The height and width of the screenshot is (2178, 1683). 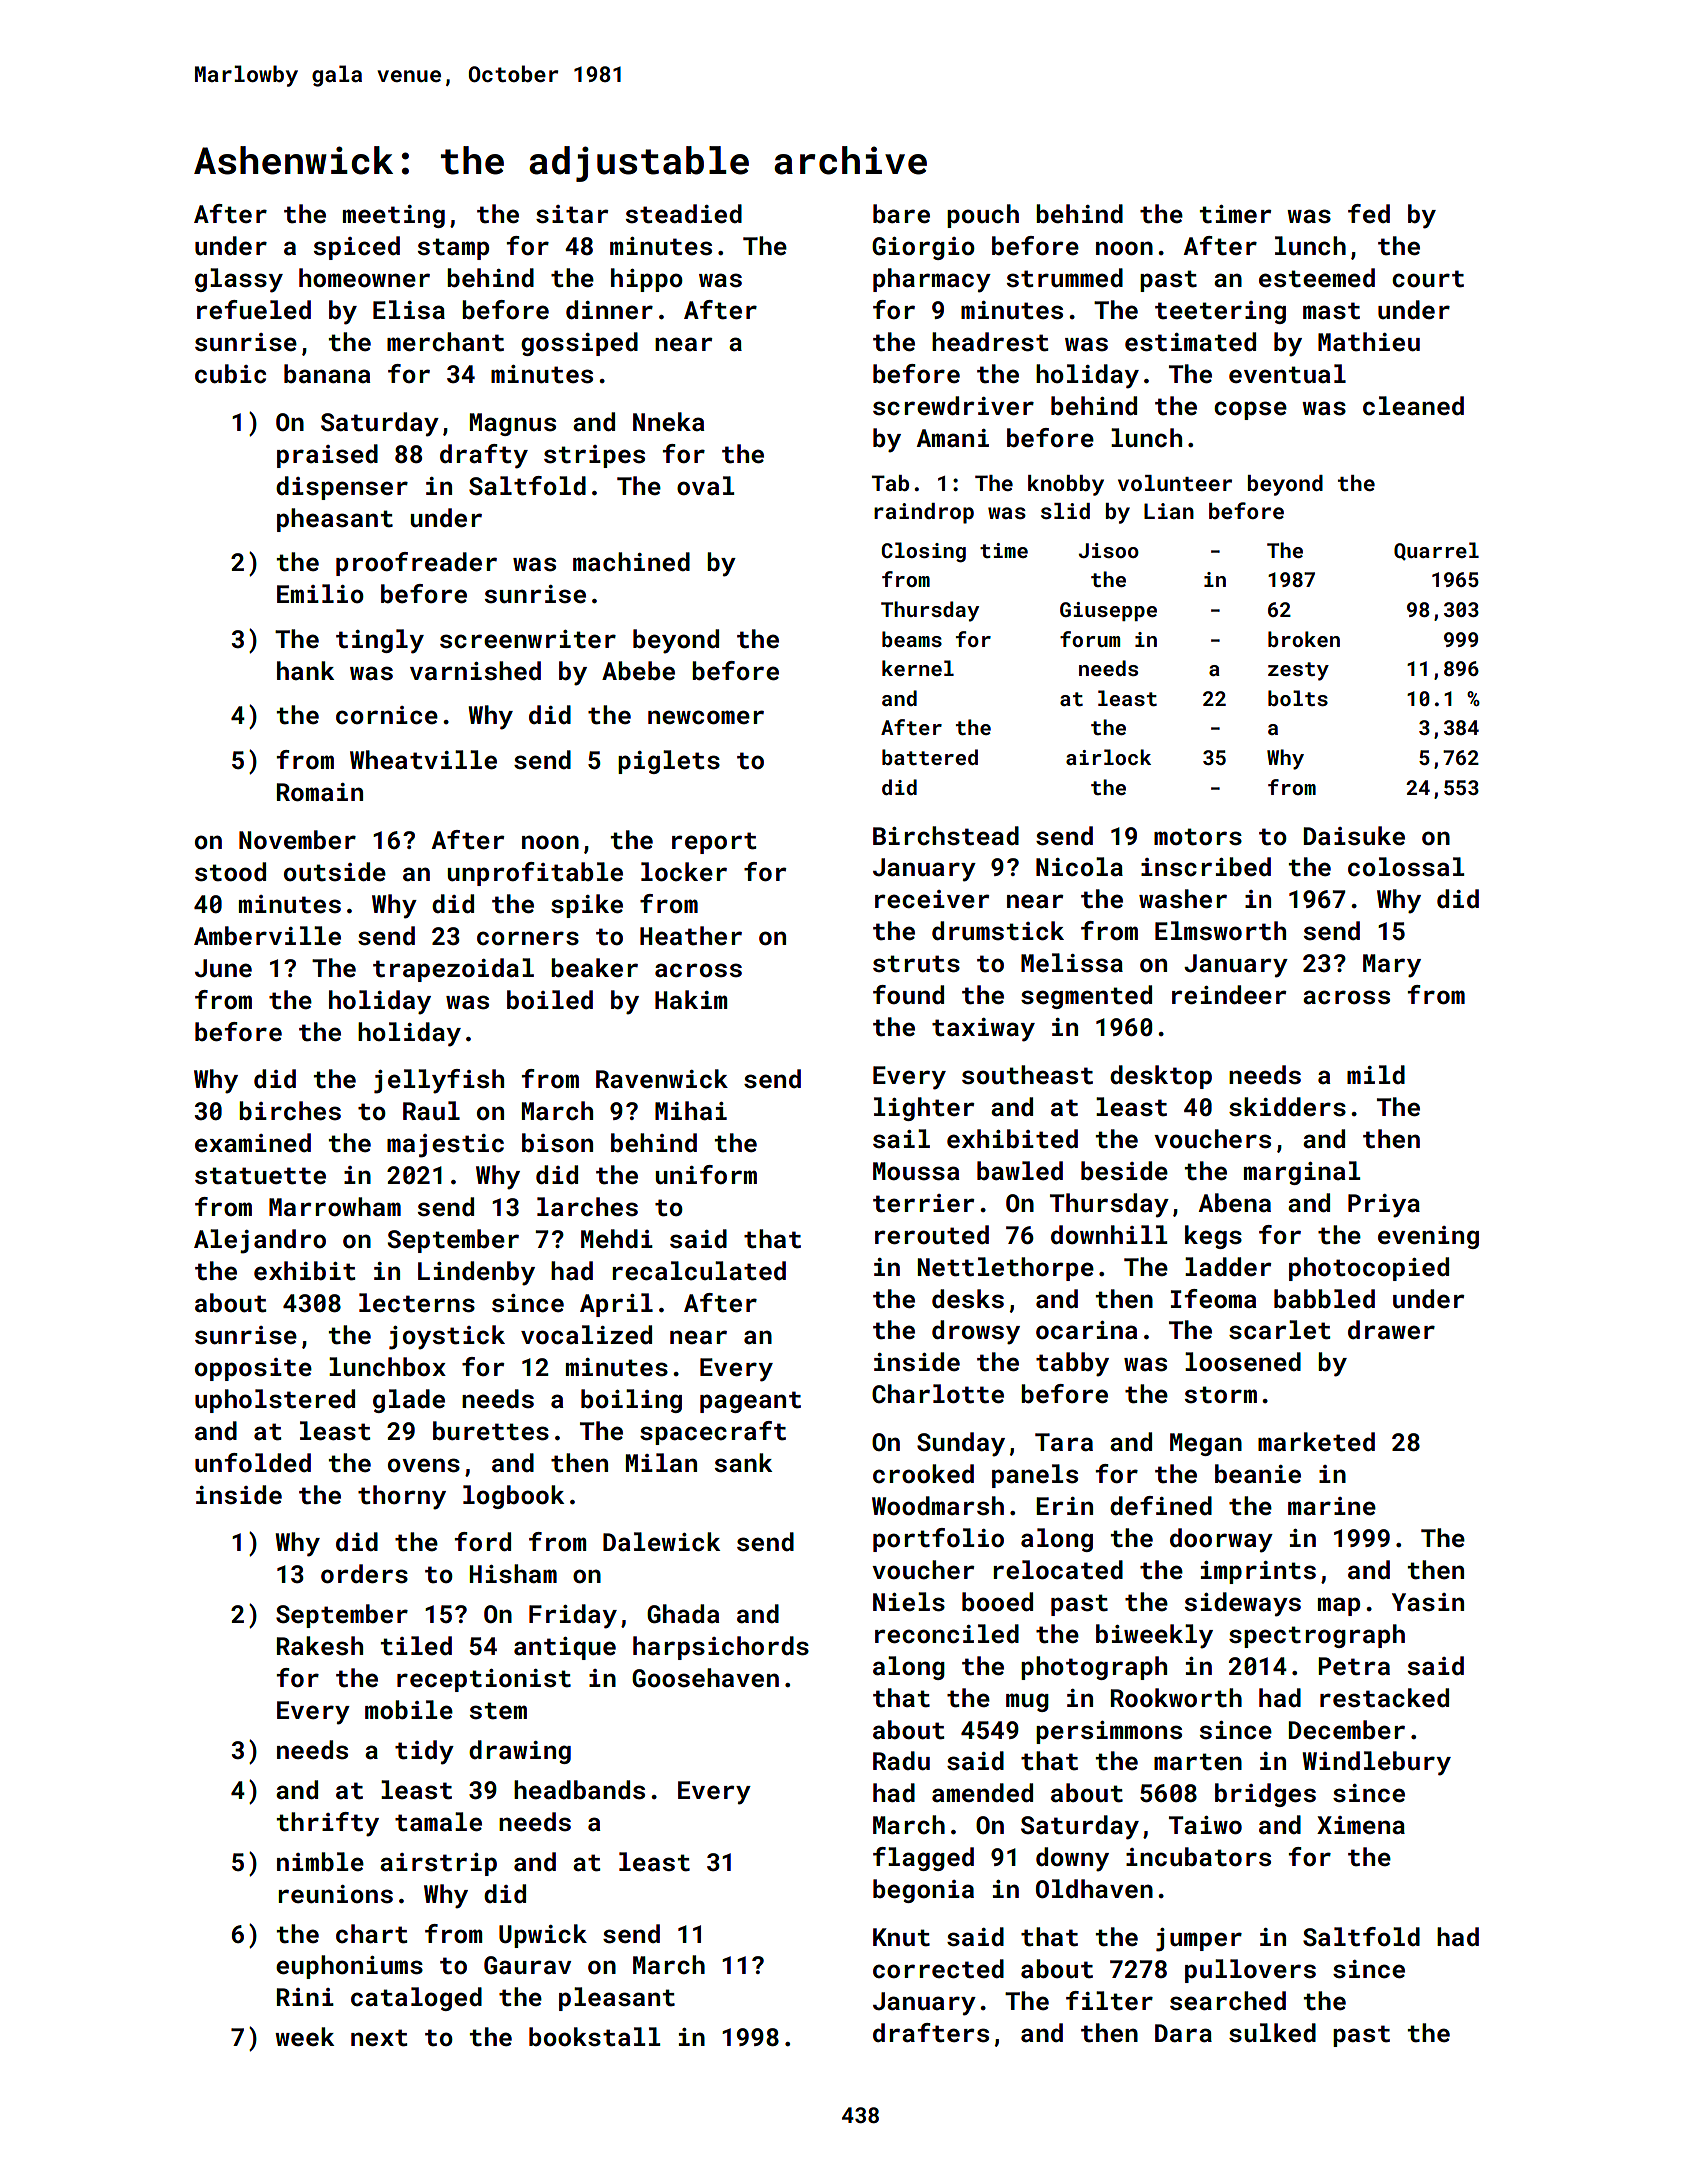 I want to click on Priya, so click(x=1384, y=1206).
